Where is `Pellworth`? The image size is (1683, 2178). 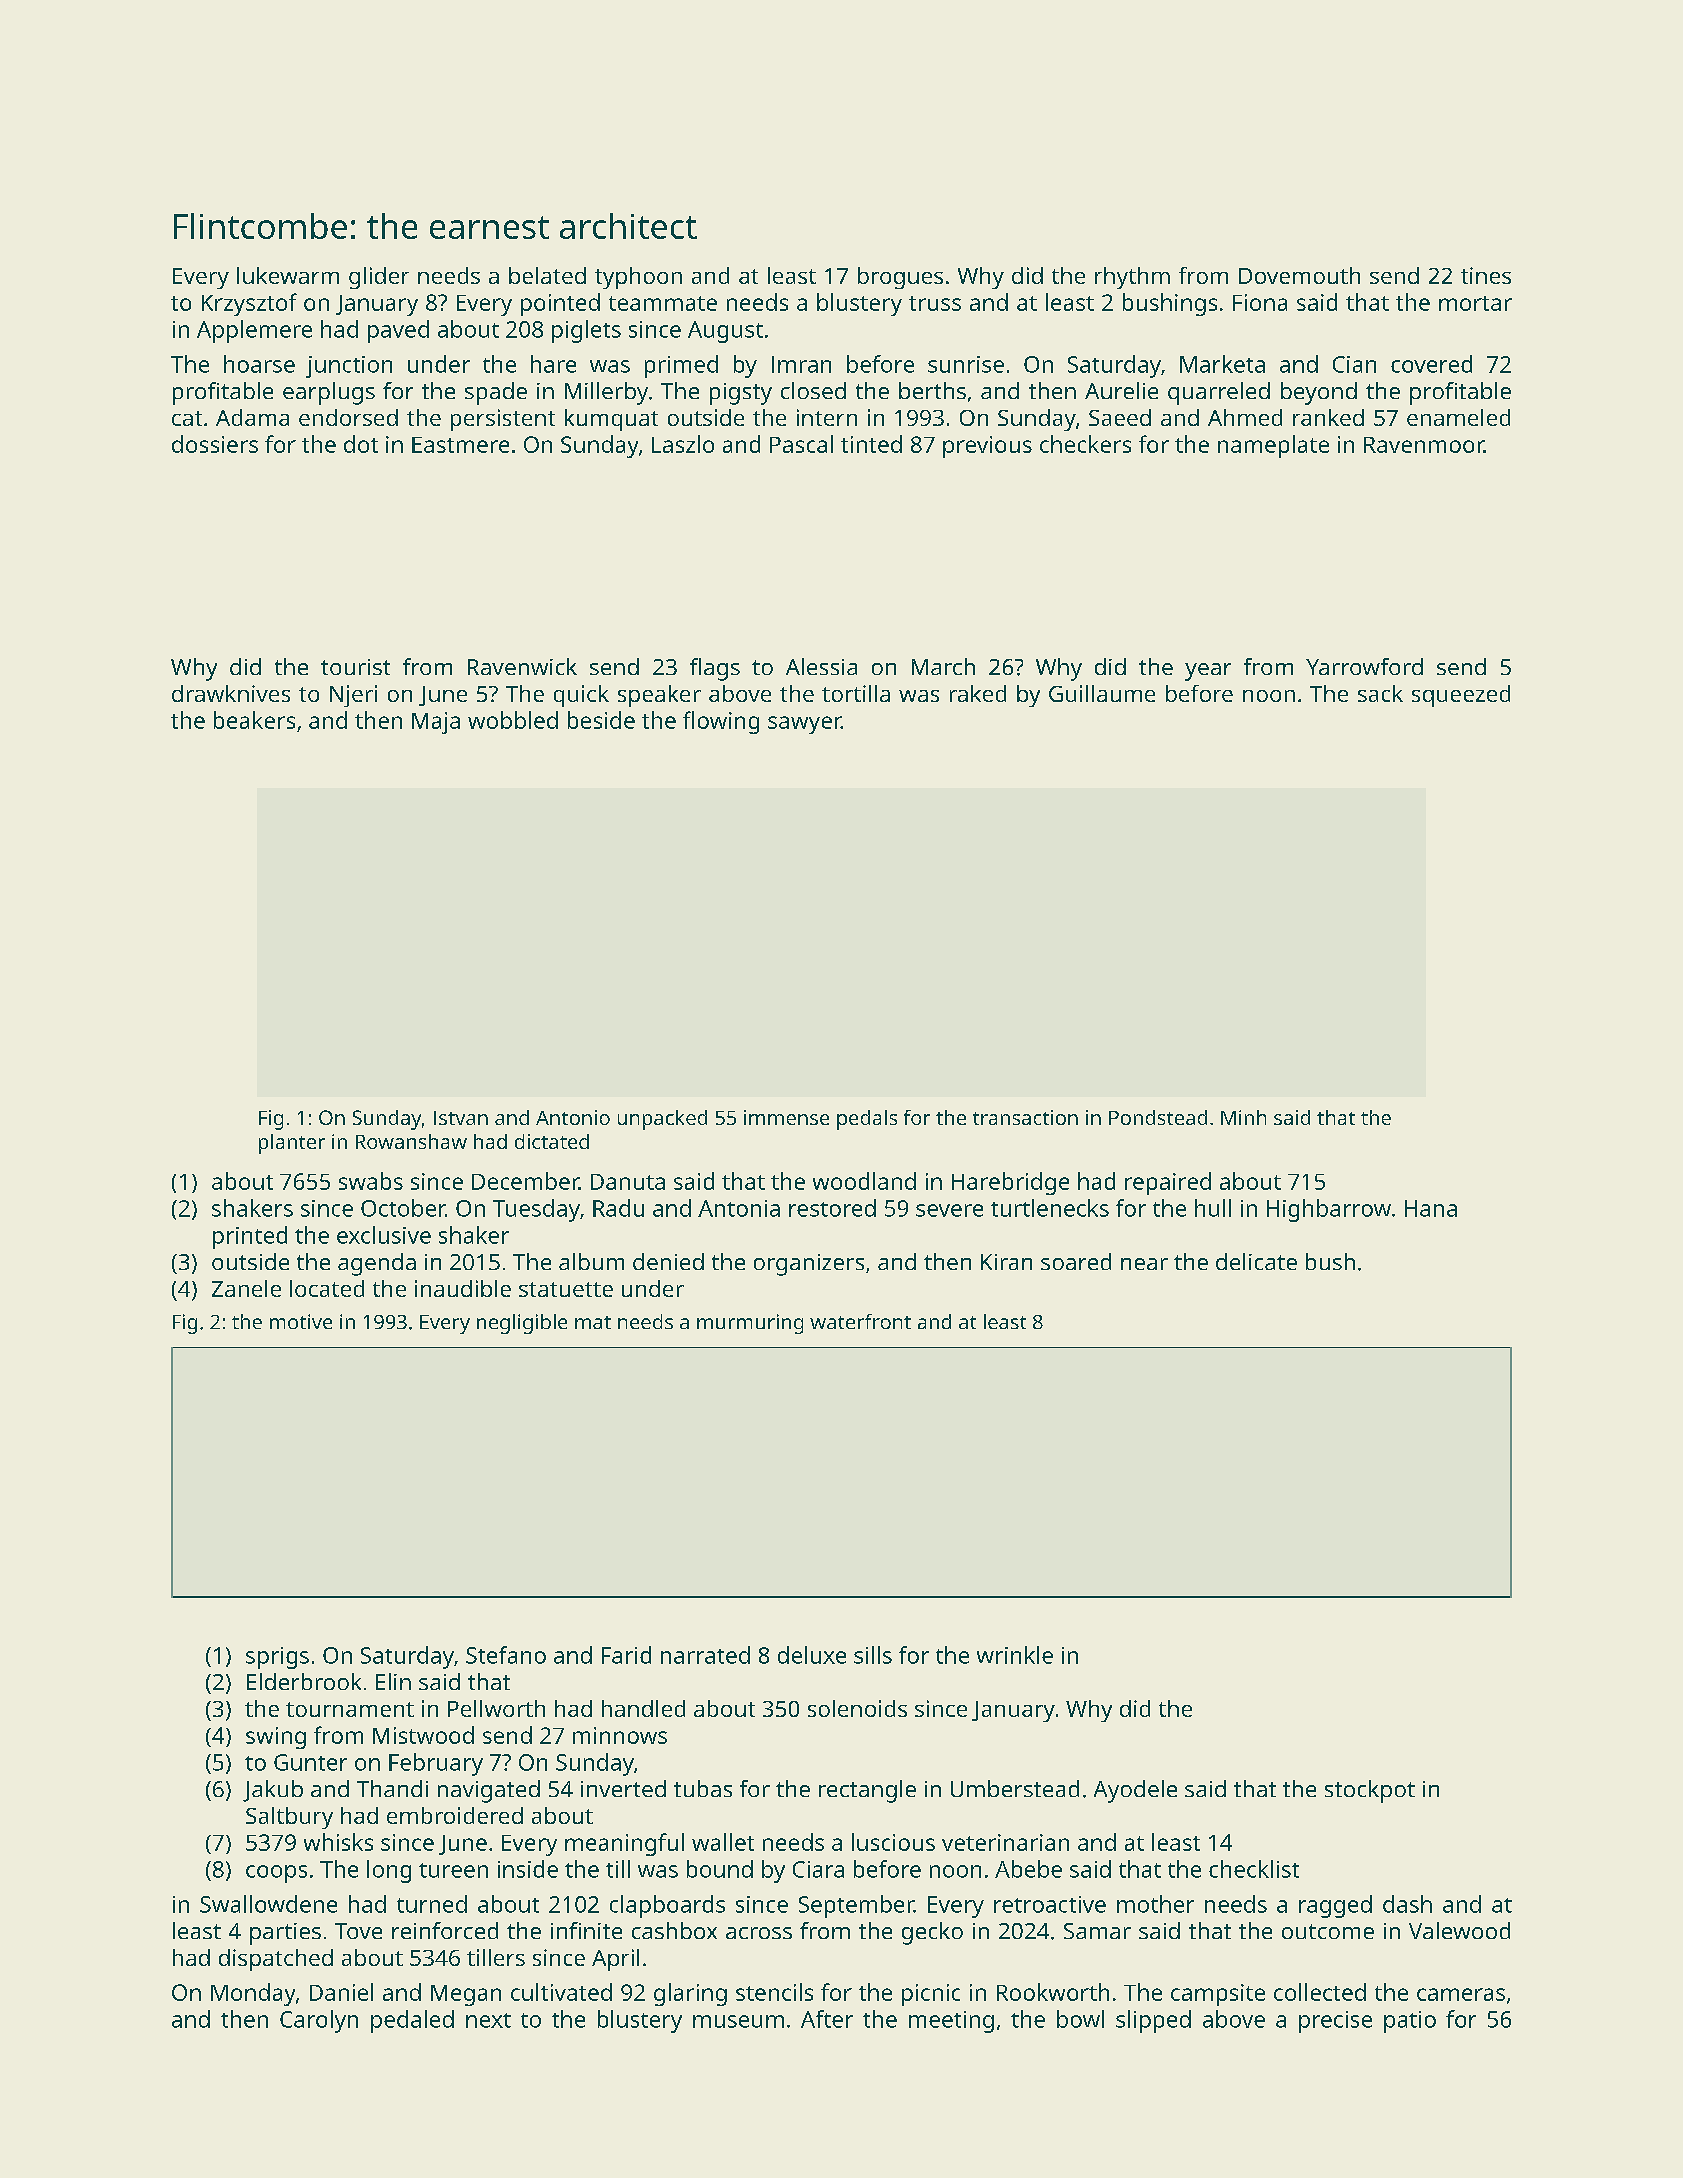
Pellworth is located at coordinates (496, 1708).
